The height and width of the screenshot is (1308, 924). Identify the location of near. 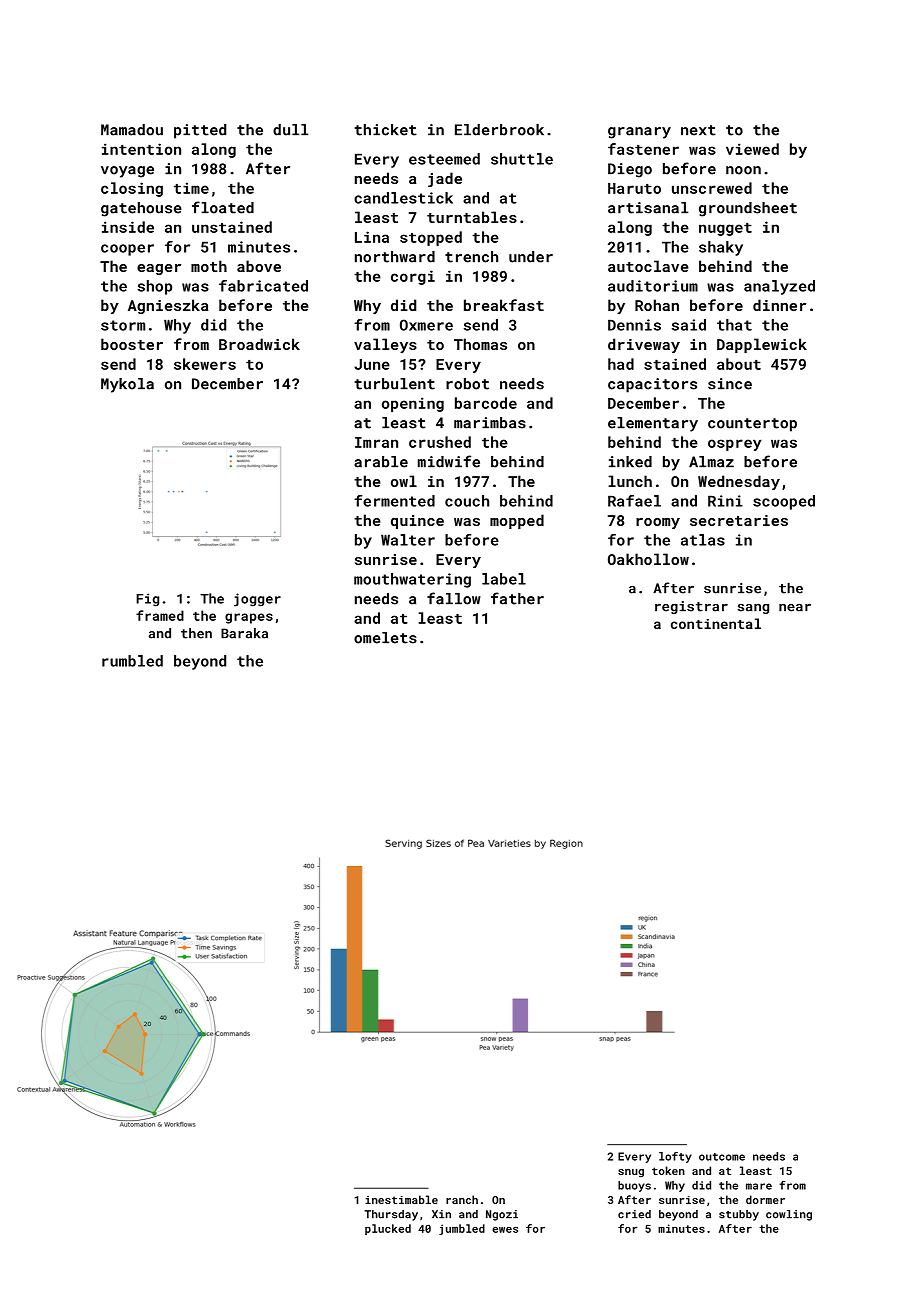
(795, 608).
